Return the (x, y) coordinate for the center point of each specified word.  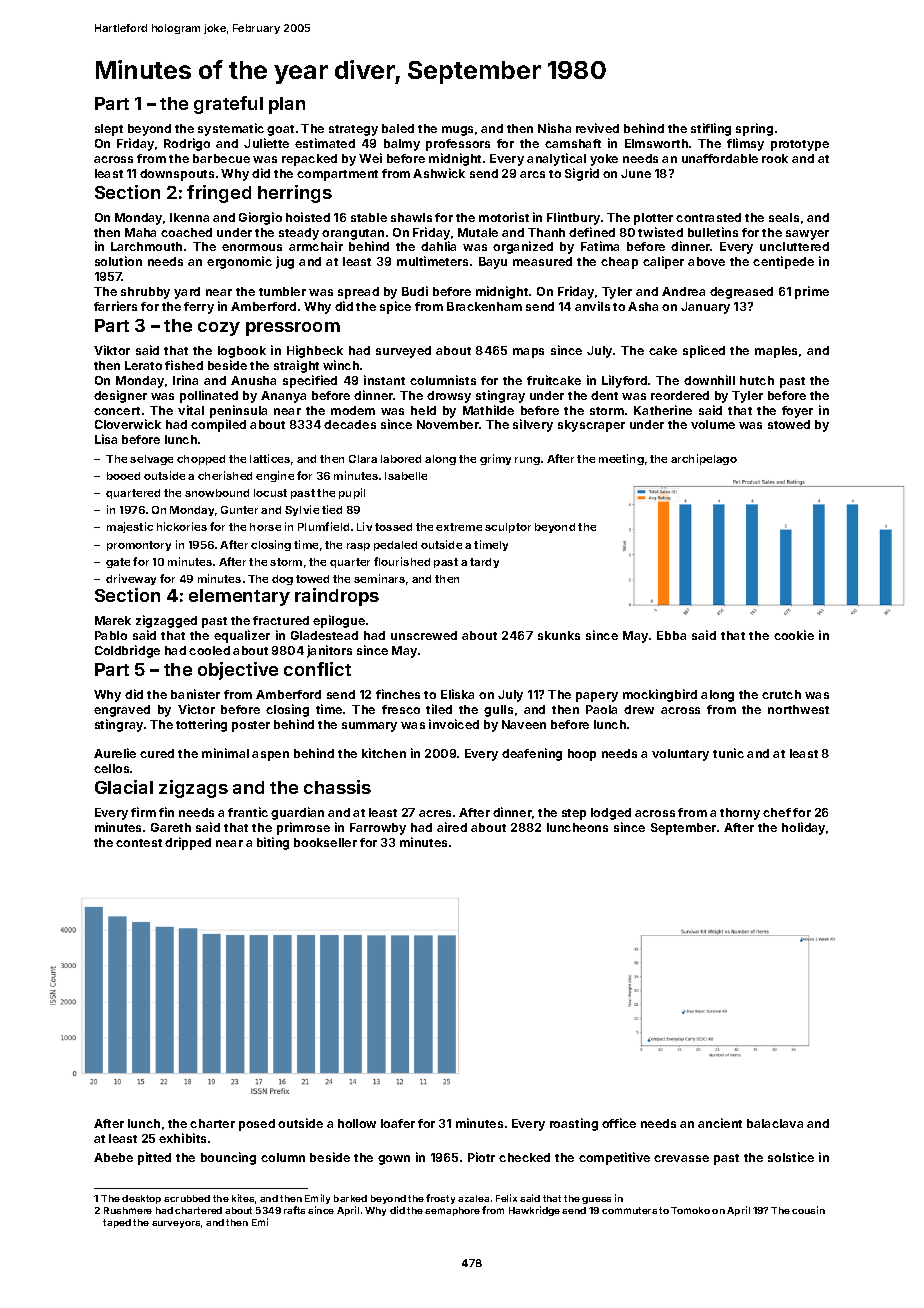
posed (257, 1125)
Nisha (554, 128)
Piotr (481, 1157)
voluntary (680, 755)
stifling (711, 129)
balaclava (775, 1123)
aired (452, 827)
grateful (228, 105)
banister (195, 694)
